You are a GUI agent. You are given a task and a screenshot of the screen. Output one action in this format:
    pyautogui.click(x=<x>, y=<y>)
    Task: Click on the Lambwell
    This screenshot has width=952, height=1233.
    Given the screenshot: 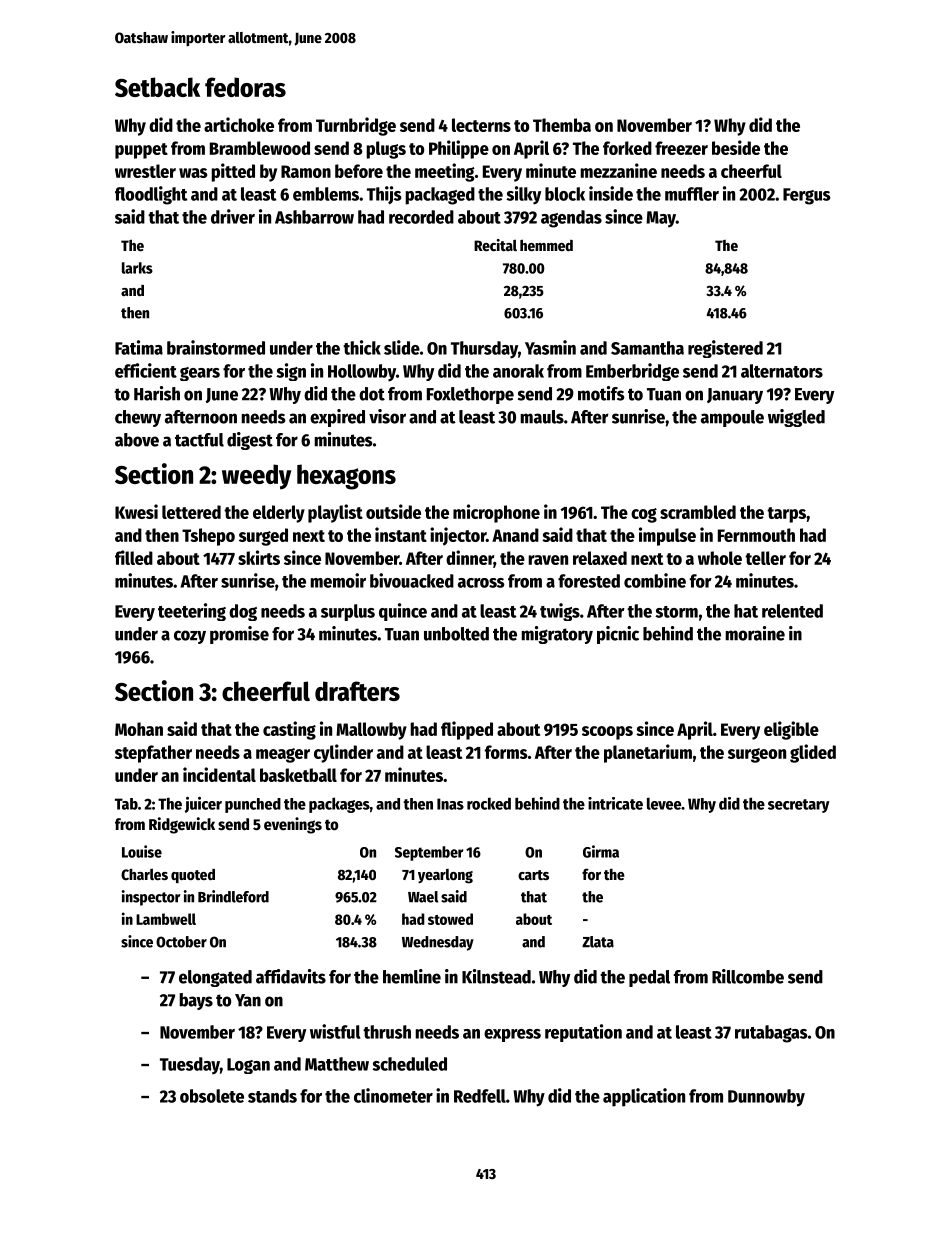 What is the action you would take?
    pyautogui.click(x=166, y=919)
